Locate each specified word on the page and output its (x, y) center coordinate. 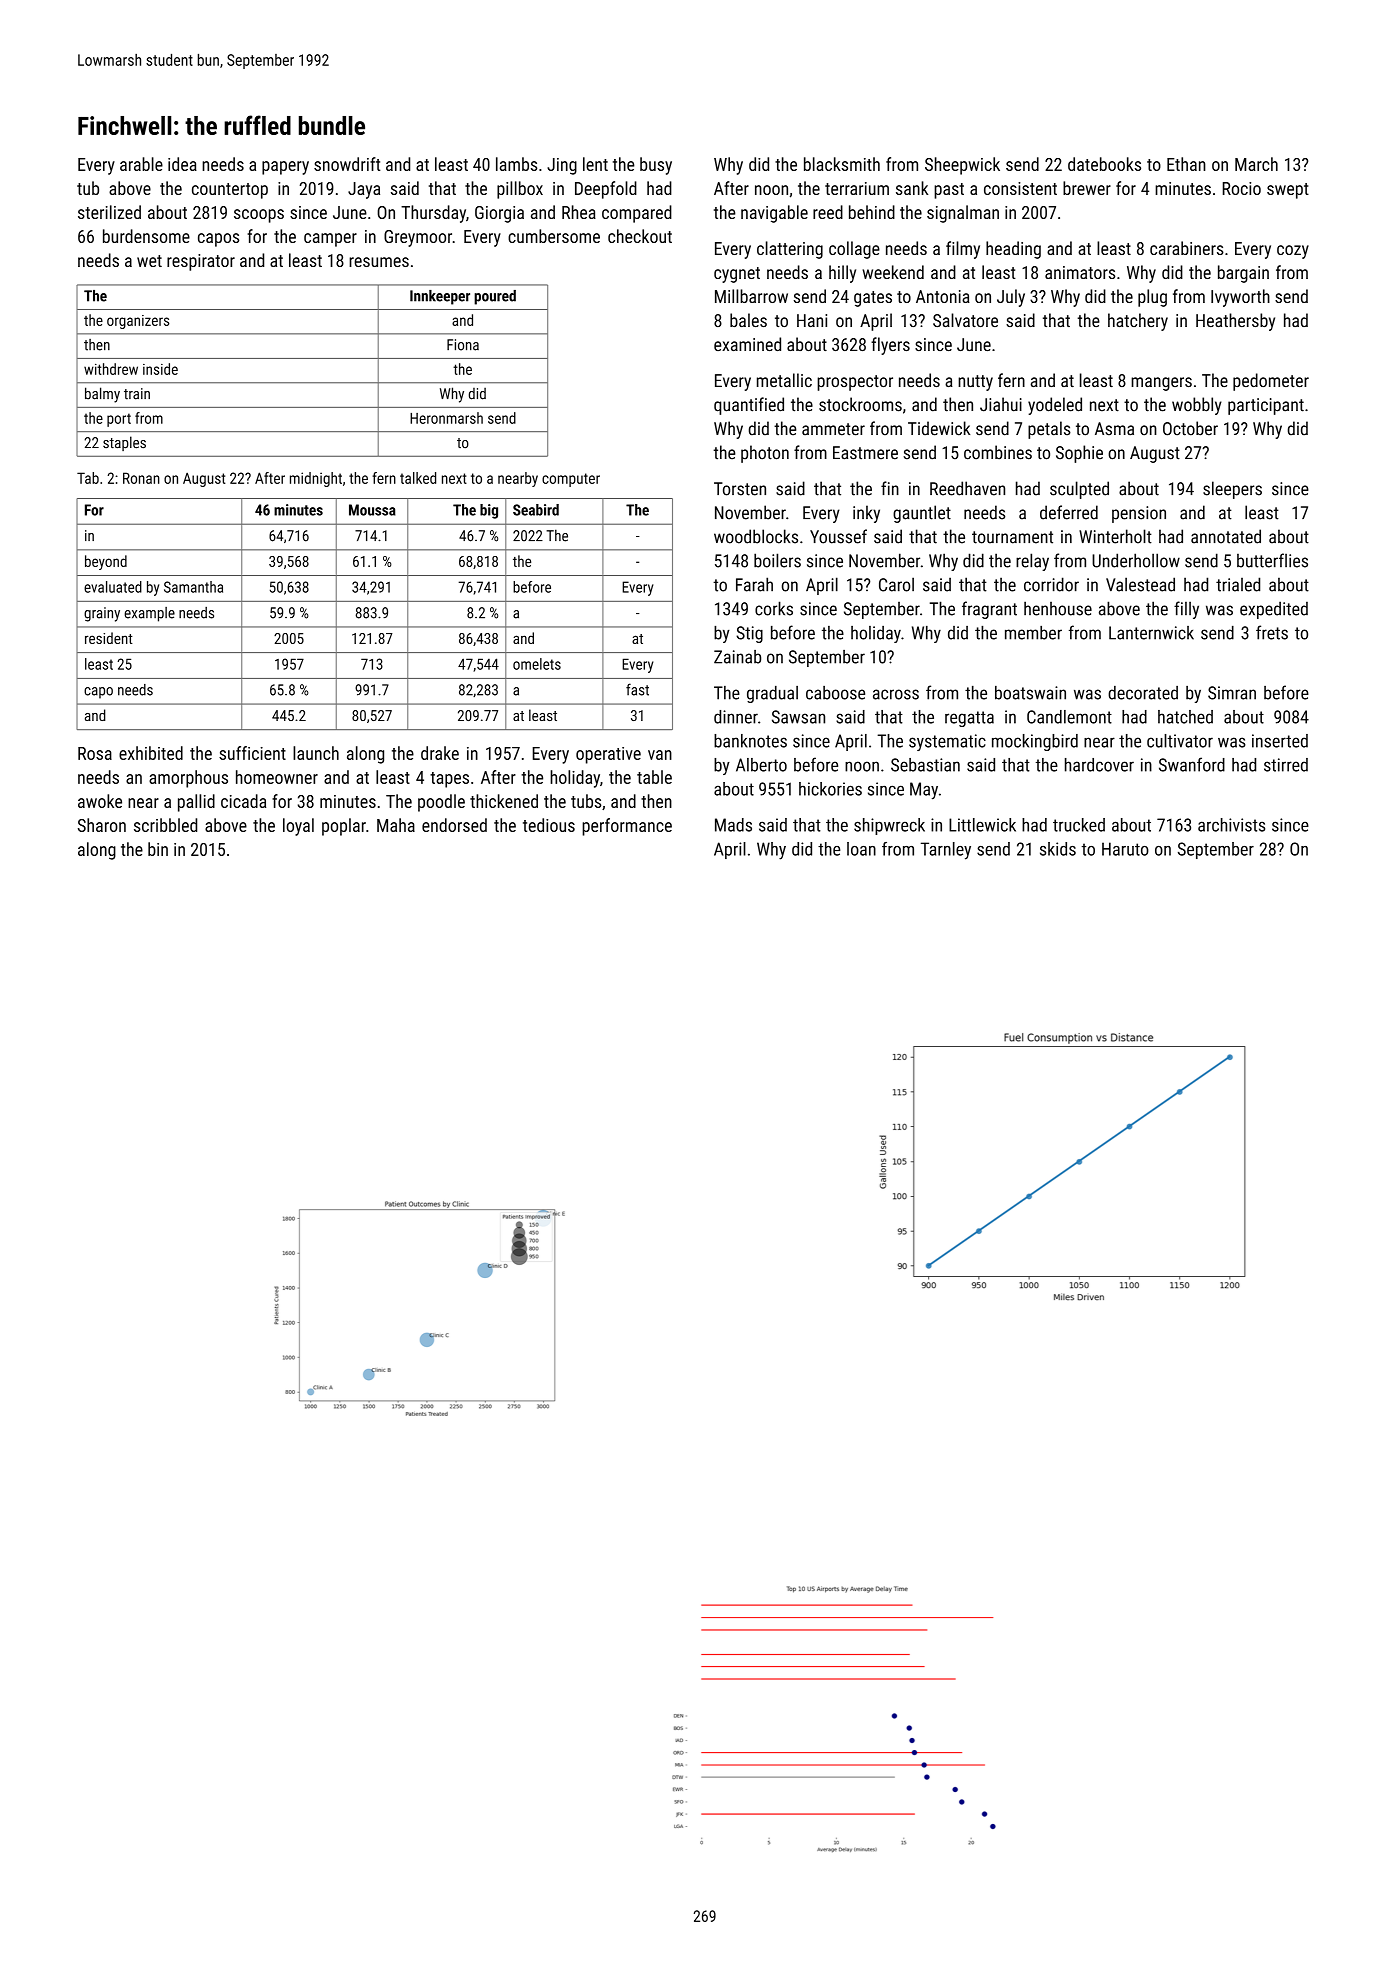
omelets (537, 664)
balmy (102, 395)
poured (495, 297)
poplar (344, 827)
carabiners (1187, 248)
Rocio (1242, 188)
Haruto (1125, 849)
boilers (777, 560)
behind (872, 212)
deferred (1069, 512)
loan (861, 849)
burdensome (146, 236)
